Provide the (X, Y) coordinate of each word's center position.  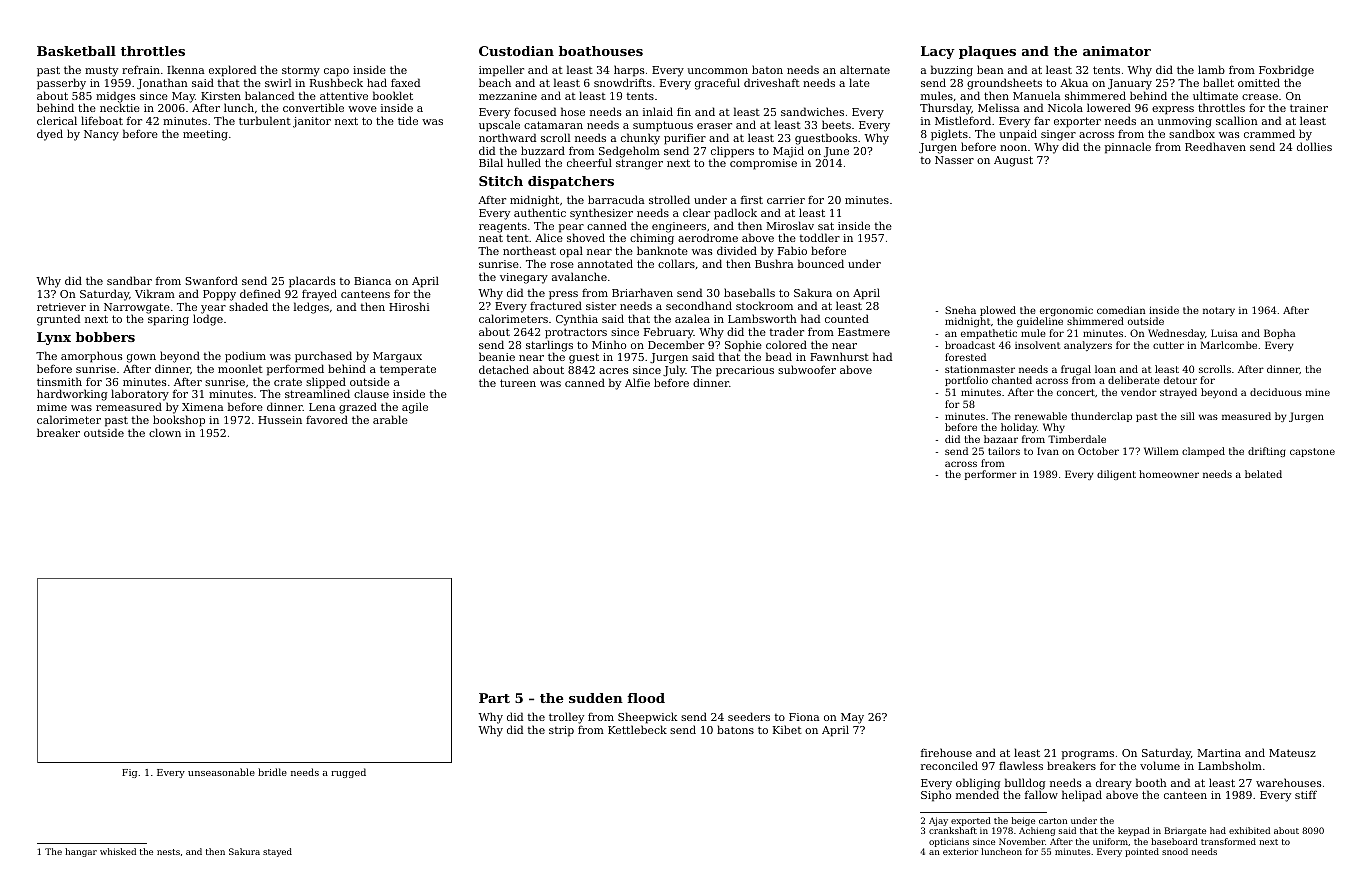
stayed (277, 852)
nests (168, 852)
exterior (960, 851)
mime (52, 407)
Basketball (76, 51)
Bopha (1279, 334)
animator (1117, 51)
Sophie (743, 346)
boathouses (601, 51)
